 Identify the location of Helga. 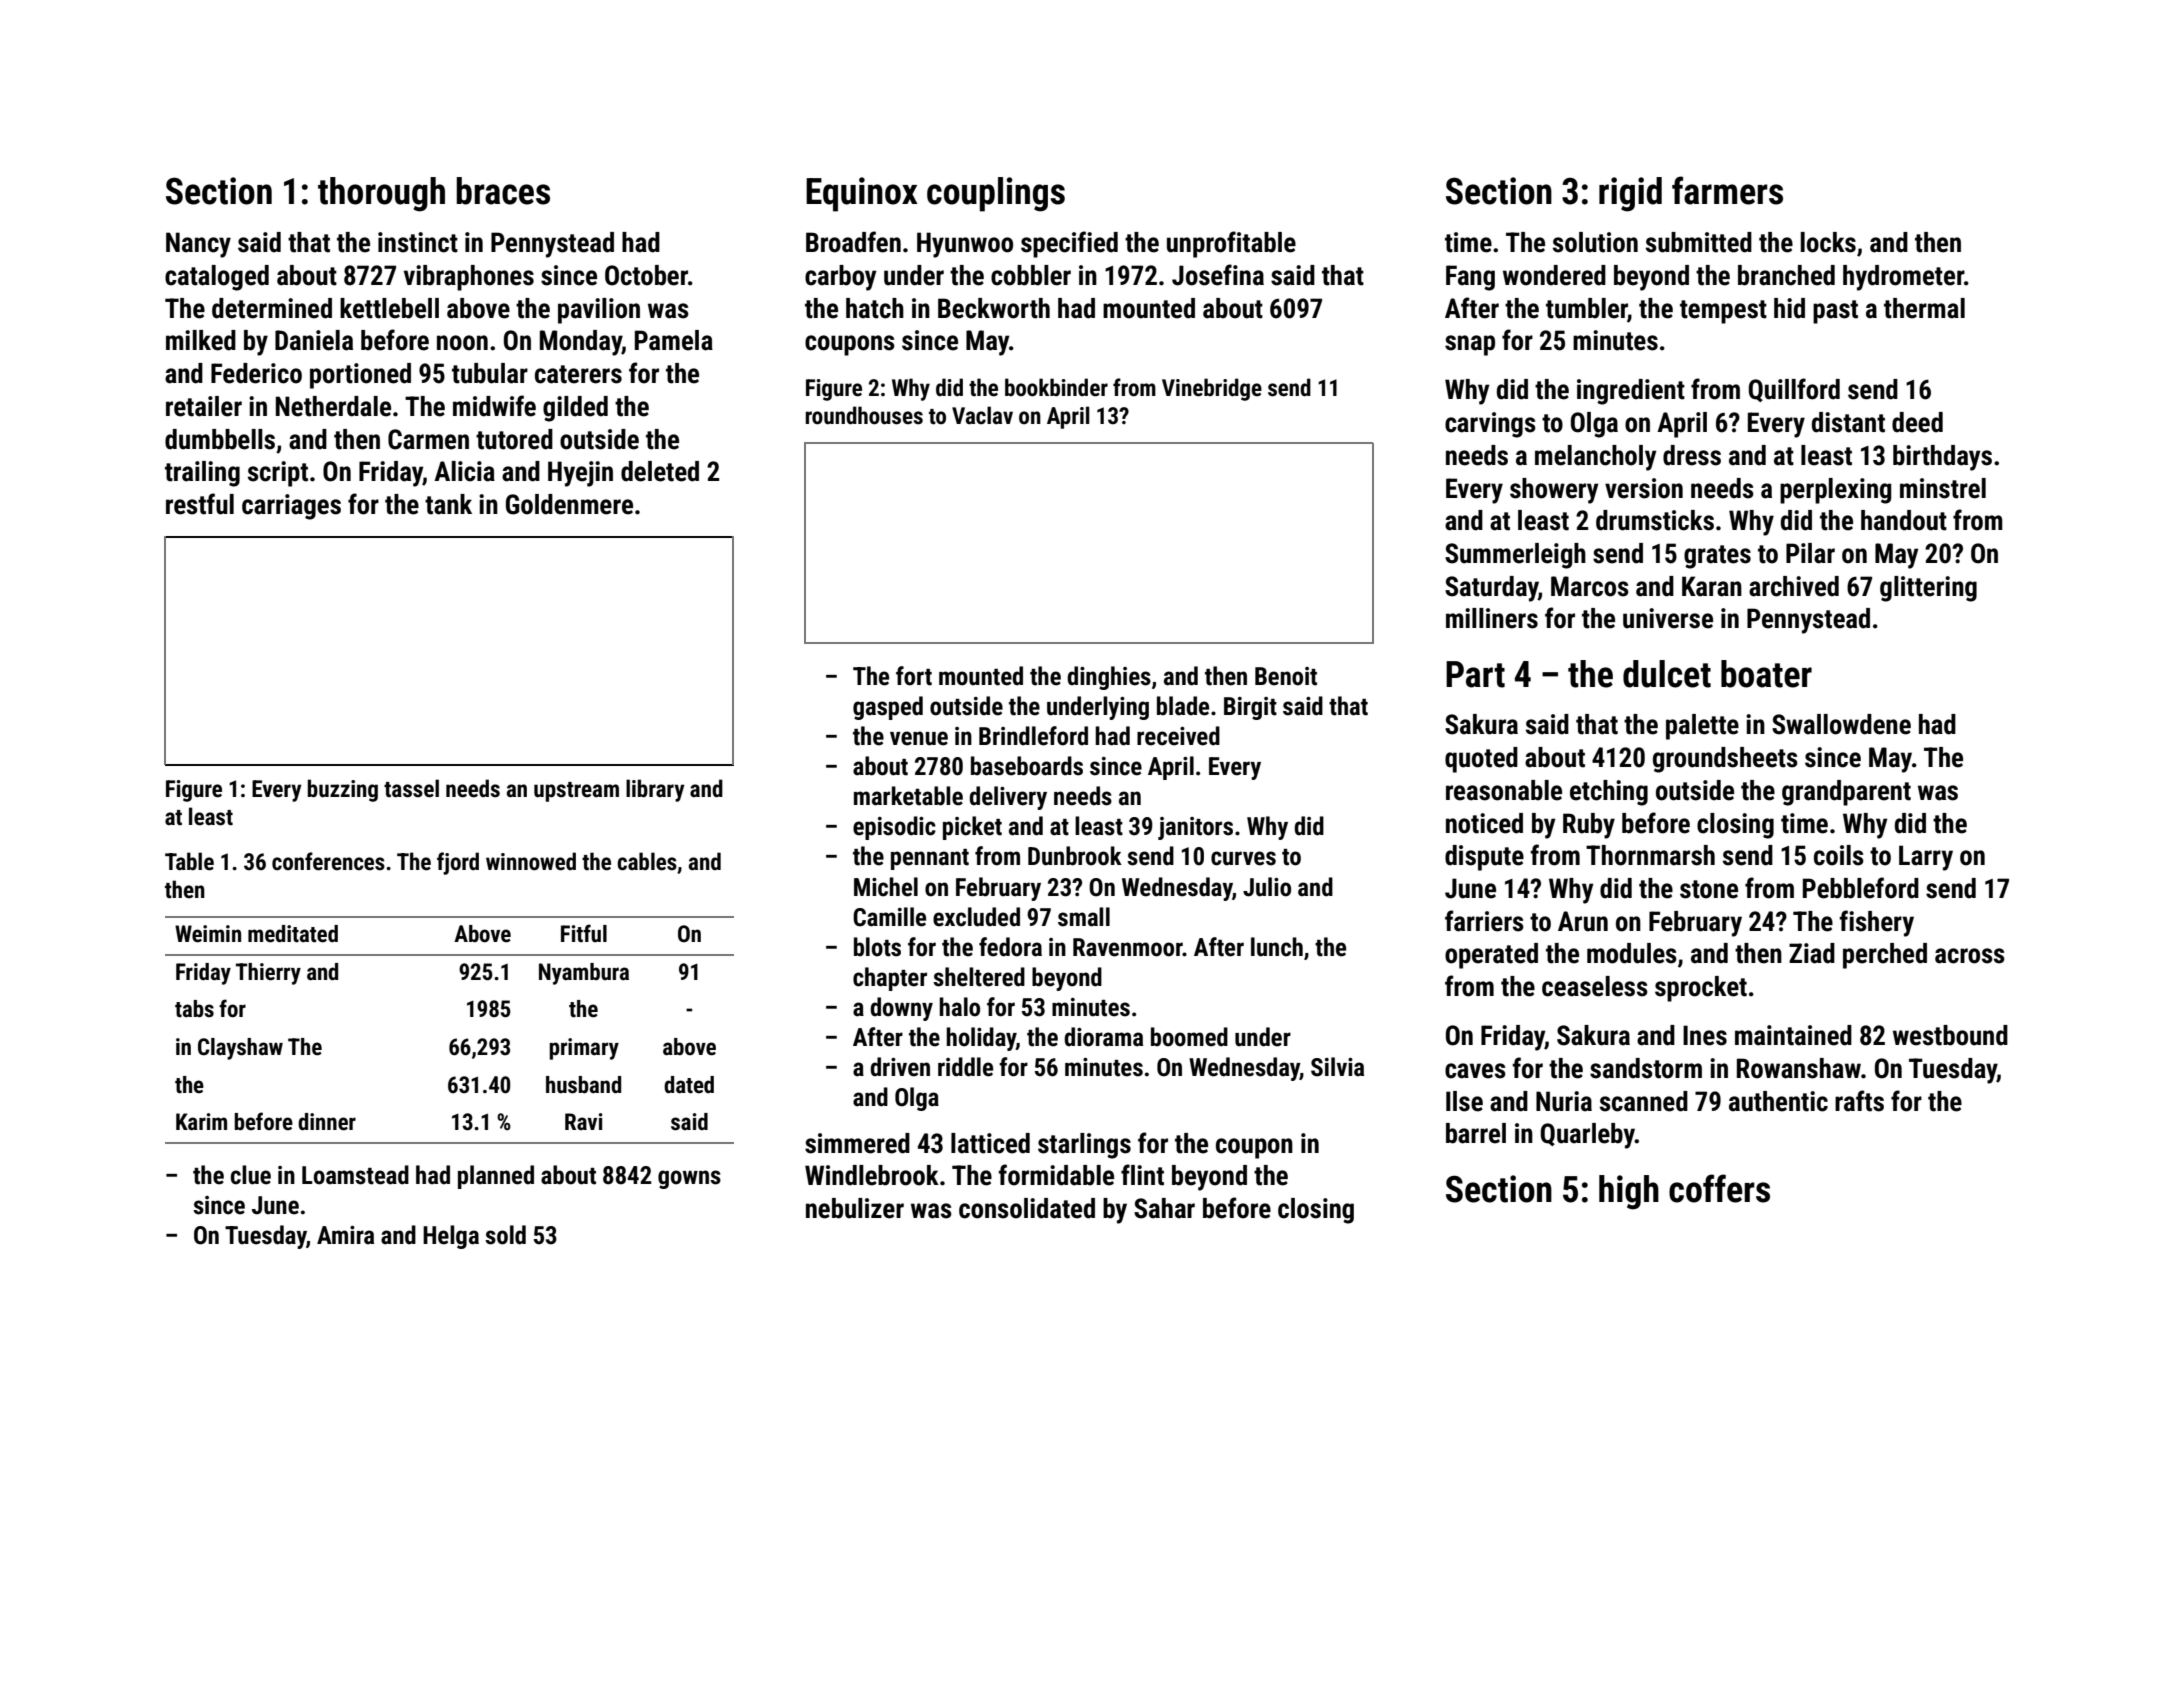
(451, 1237).
